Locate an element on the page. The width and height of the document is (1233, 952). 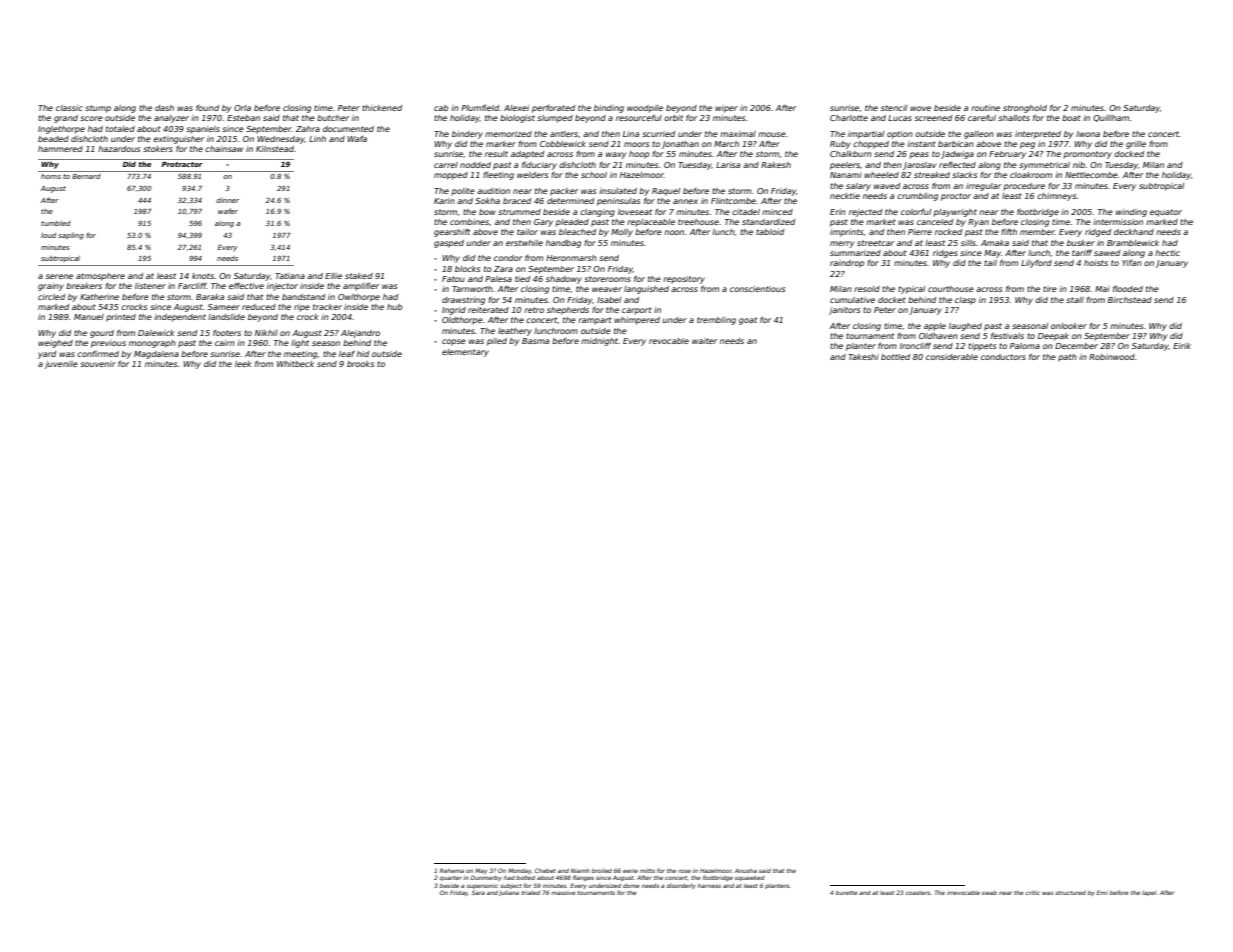
mitts is located at coordinates (647, 871).
